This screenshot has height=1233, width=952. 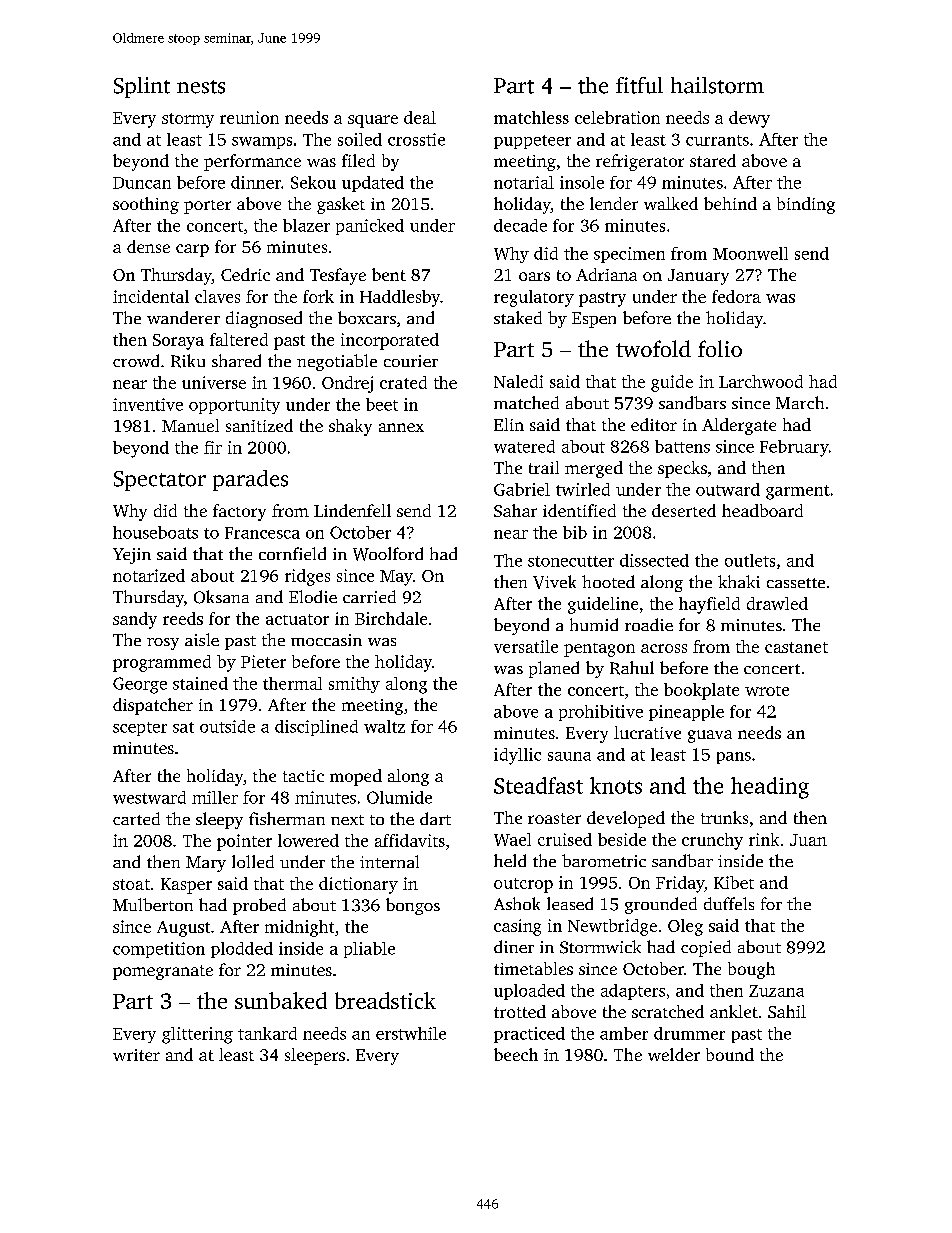 I want to click on stoat, so click(x=131, y=884).
